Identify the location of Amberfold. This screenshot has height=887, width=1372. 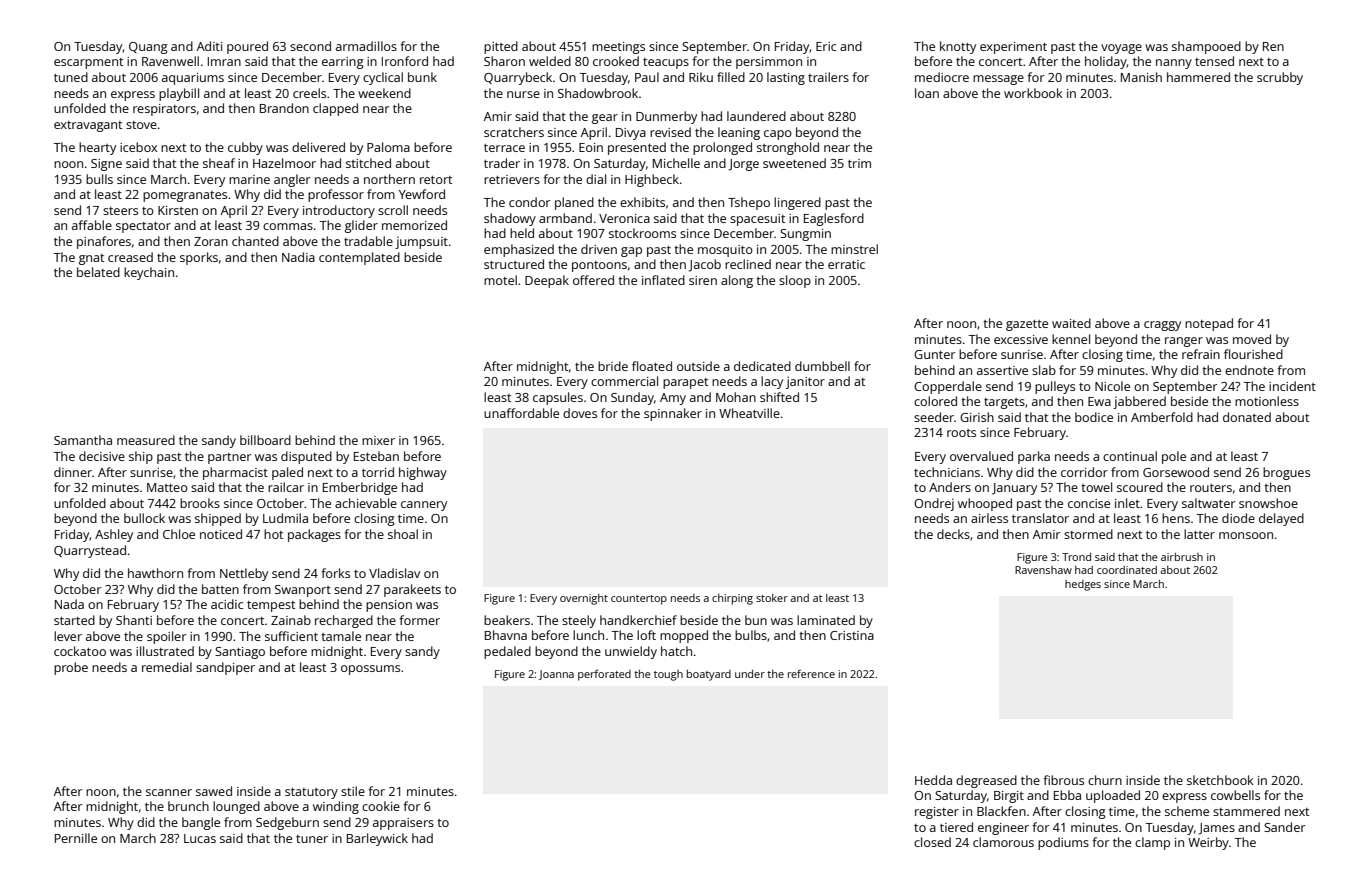
(1162, 417).
